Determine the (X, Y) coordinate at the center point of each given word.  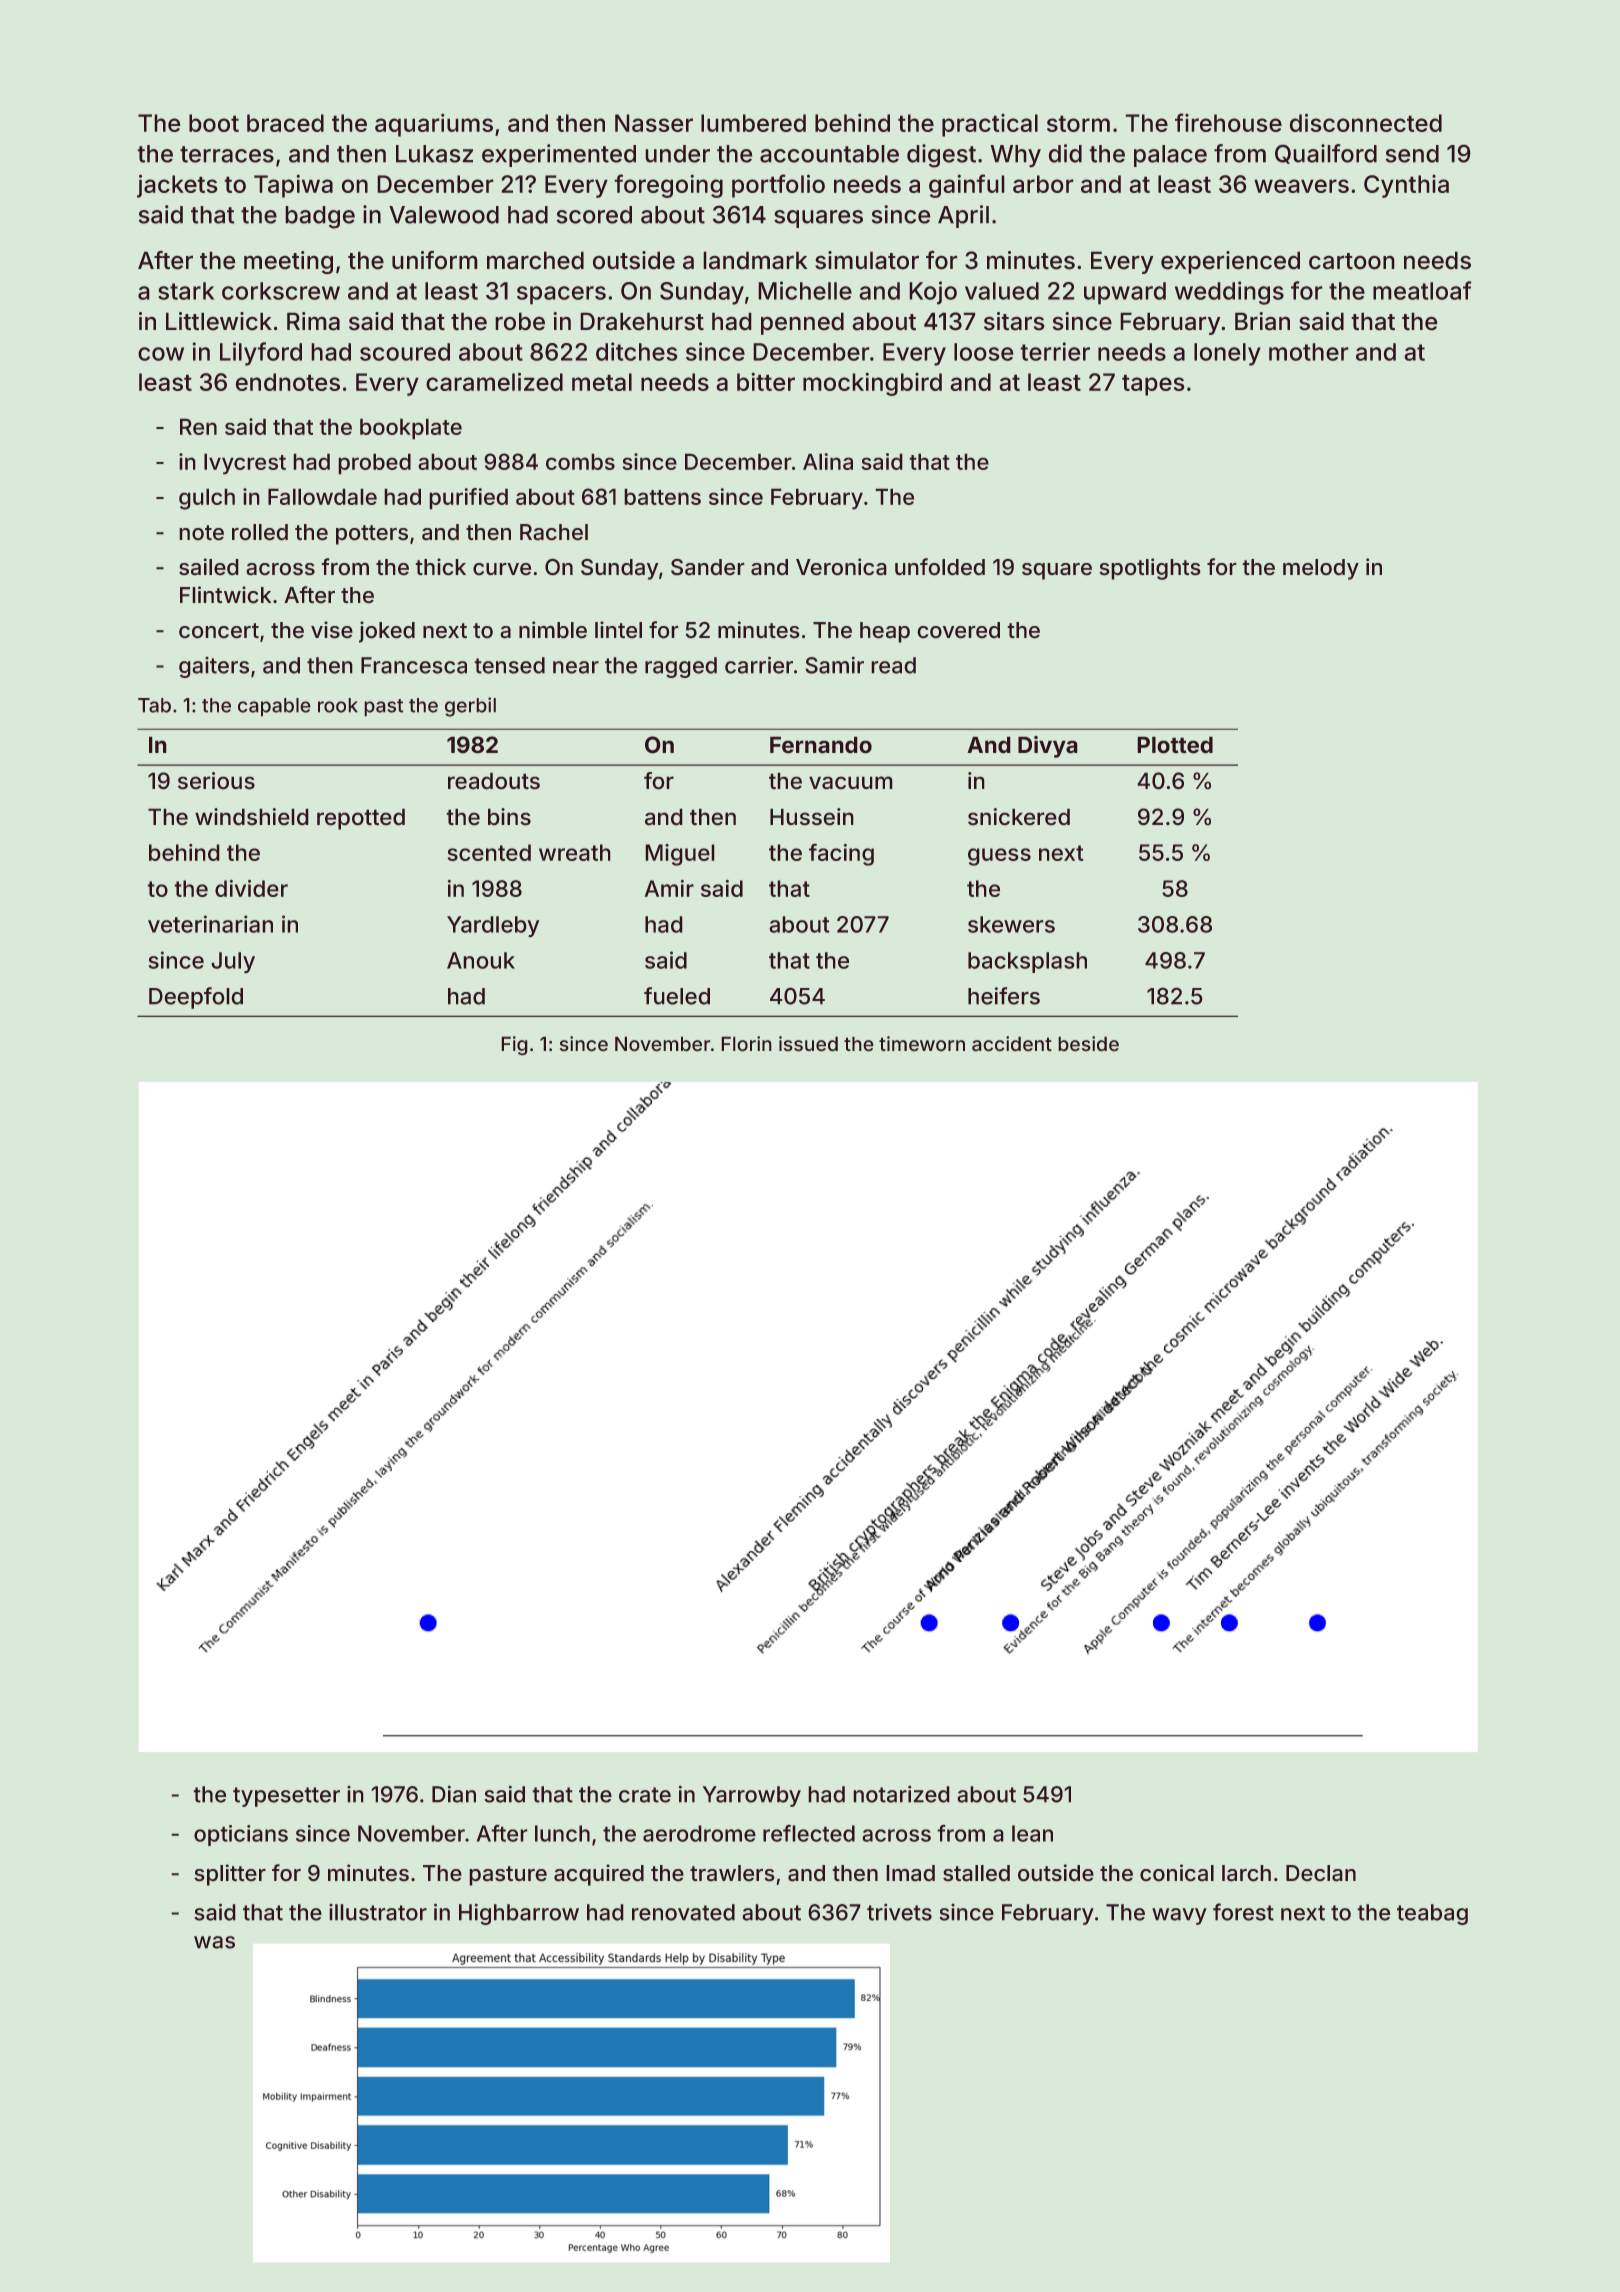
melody (1321, 569)
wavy (1179, 1916)
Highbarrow (519, 1914)
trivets (899, 1912)
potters (372, 535)
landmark (755, 260)
